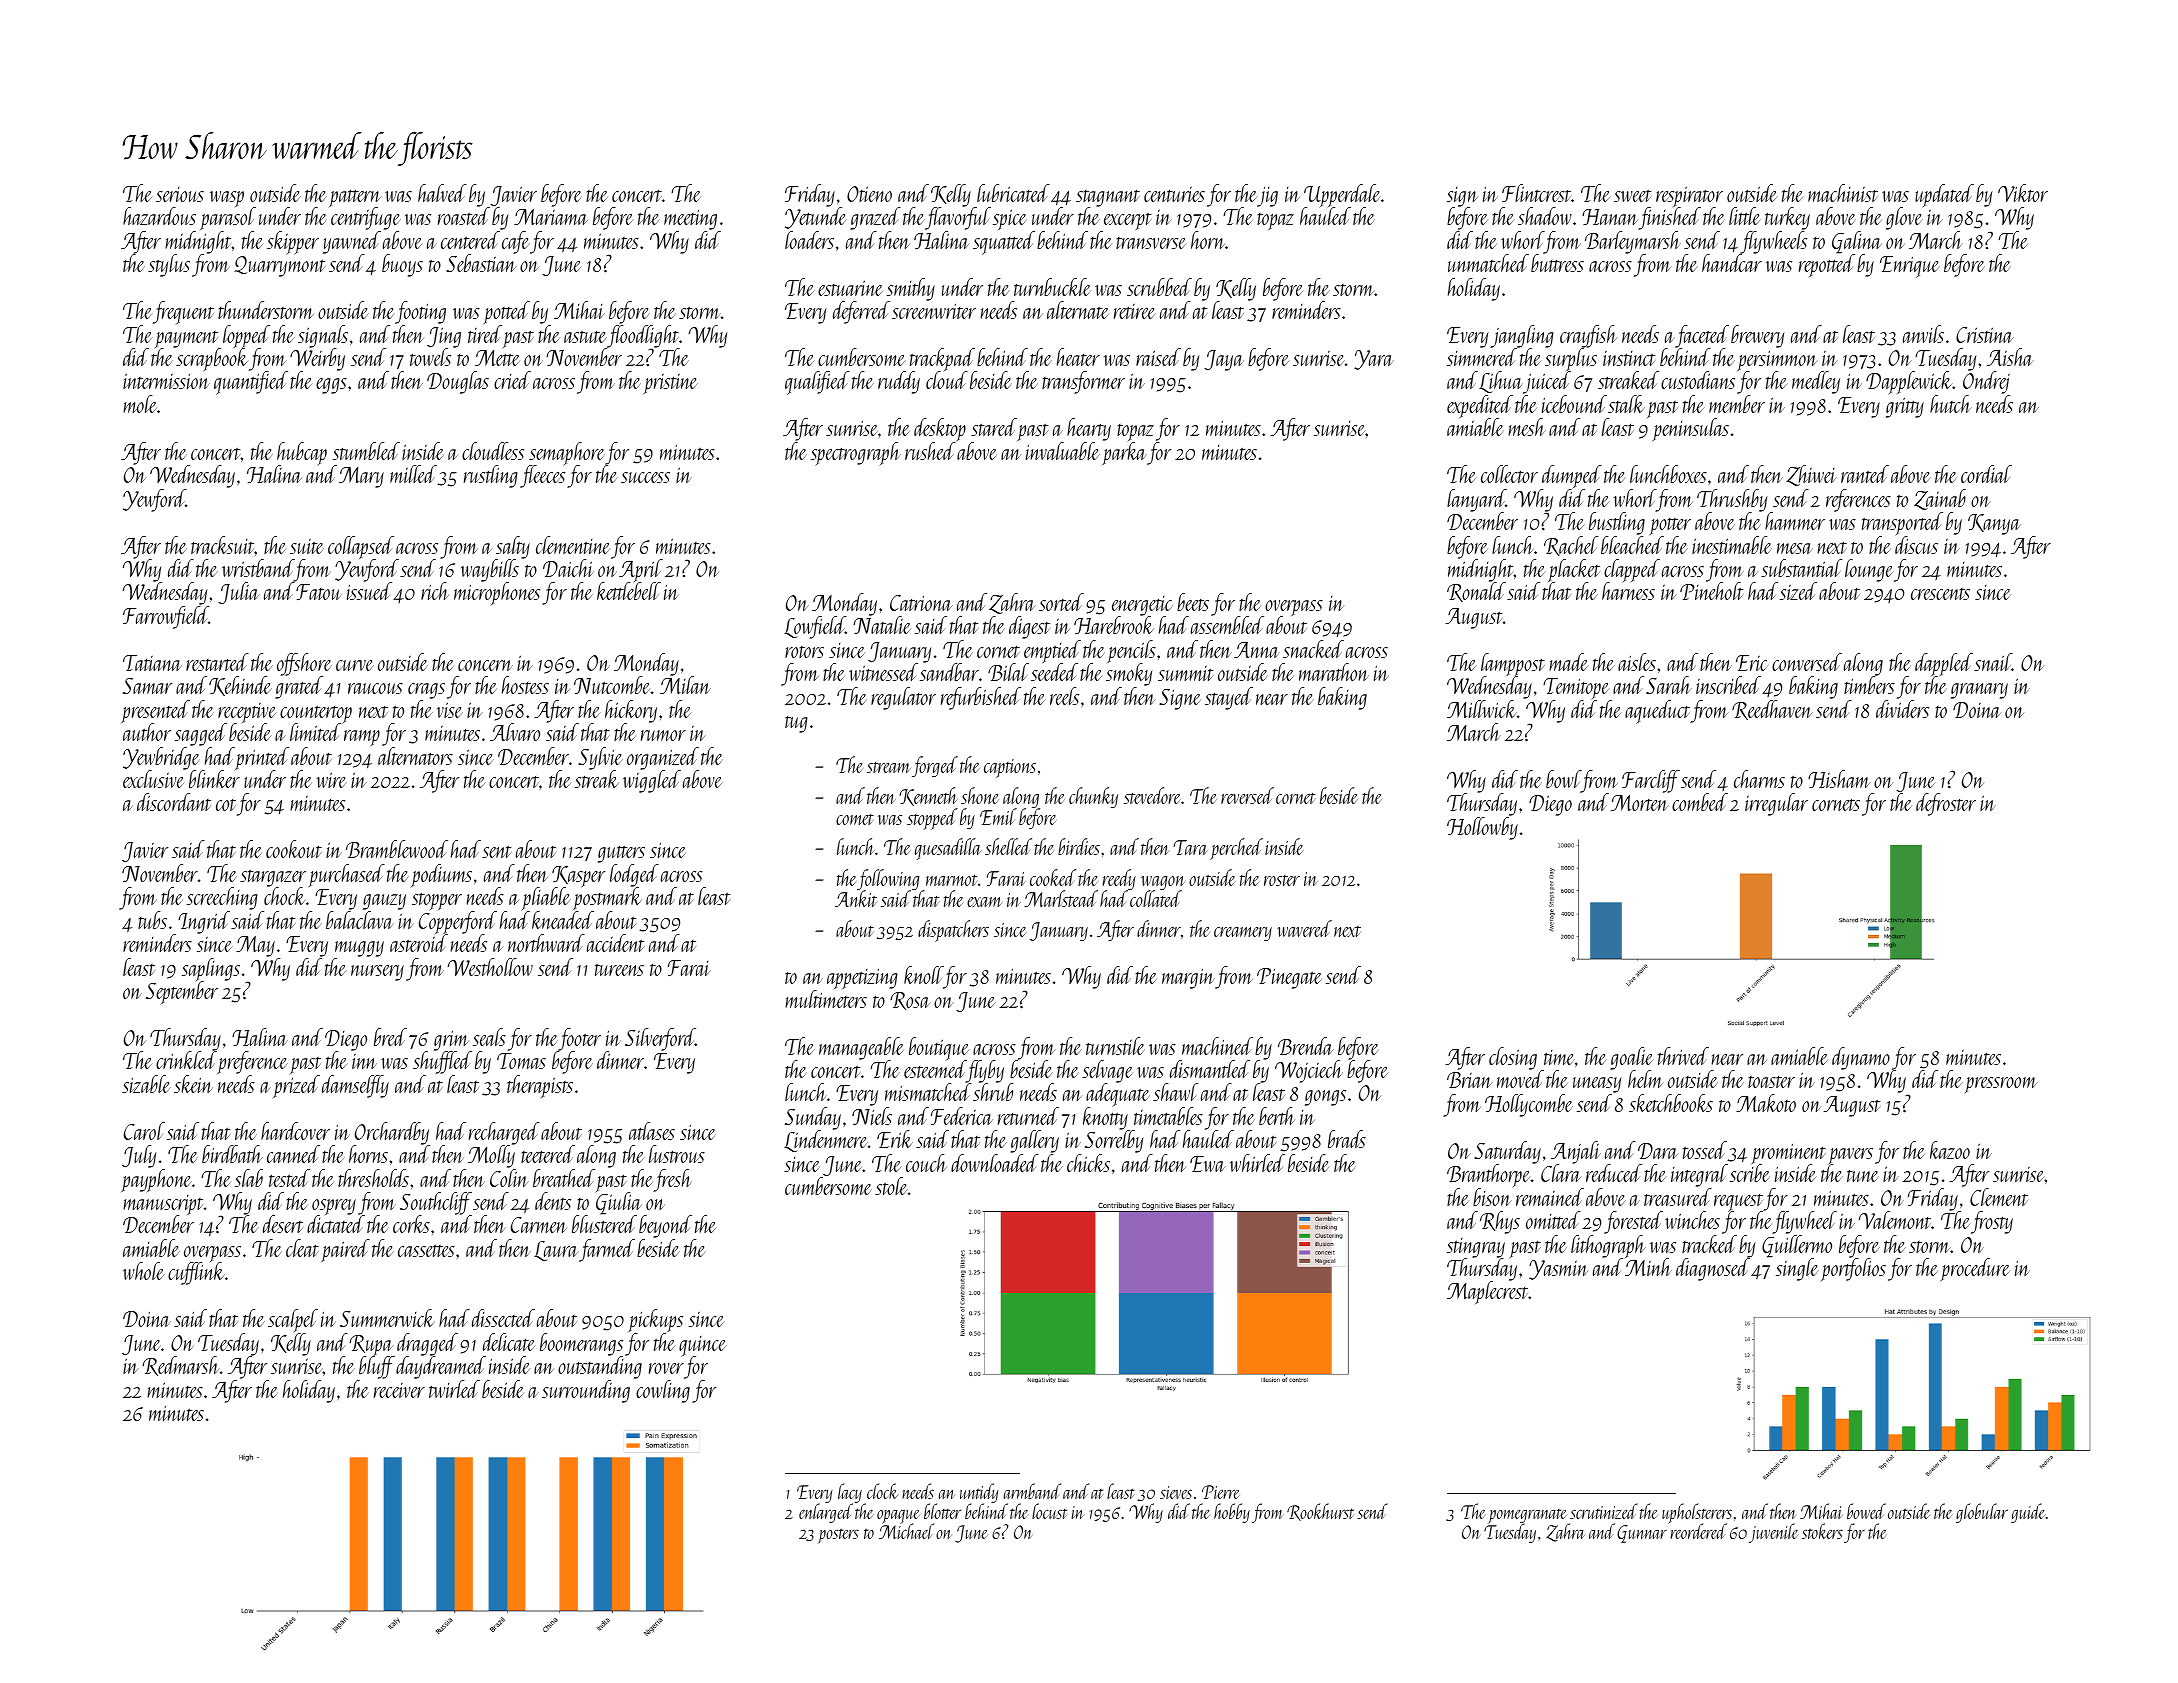 This document has height=1683, width=2178. Describe the element at coordinates (998, 816) in the document. I see `Emil` at that location.
